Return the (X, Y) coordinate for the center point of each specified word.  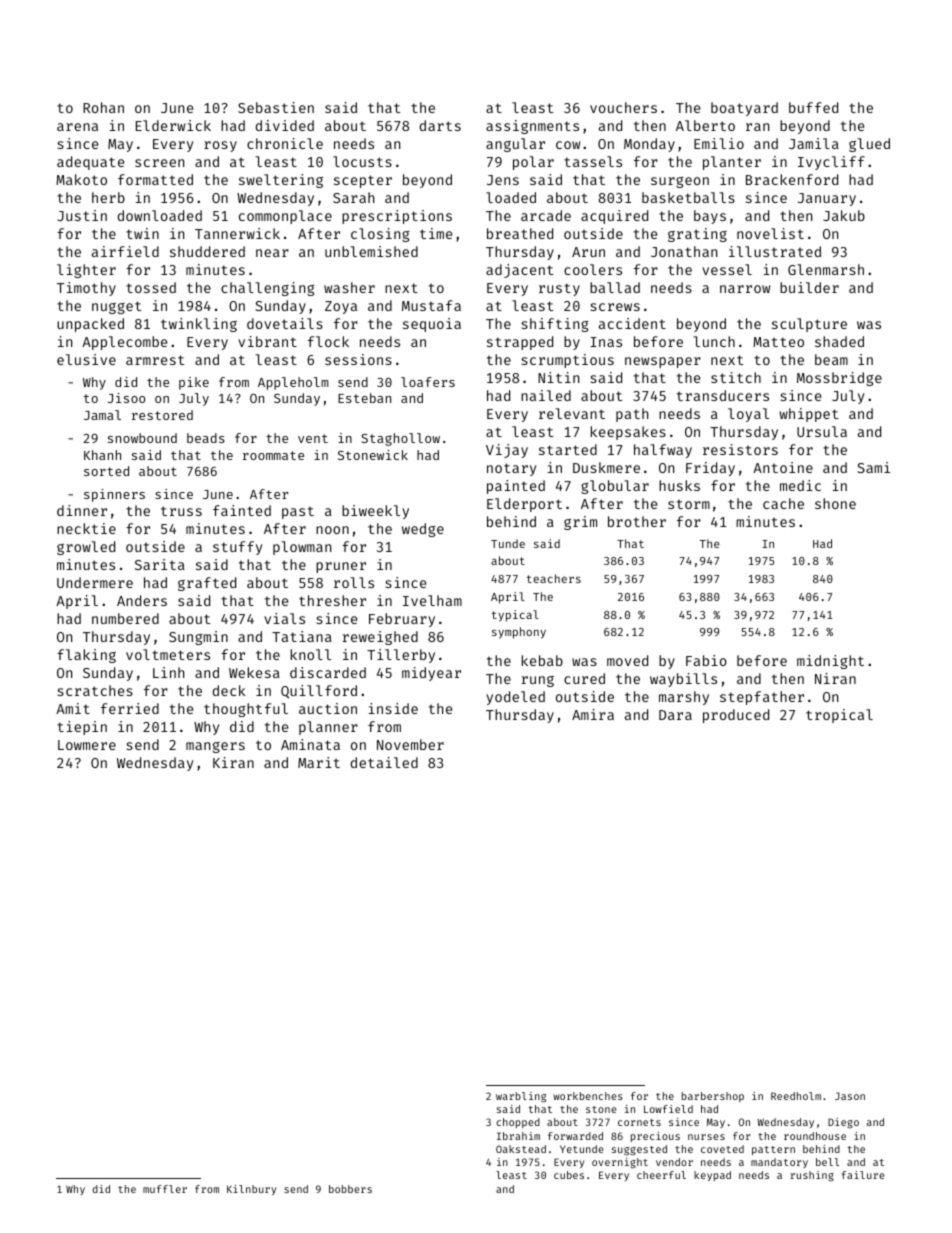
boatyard (744, 109)
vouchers (623, 107)
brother (637, 521)
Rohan (103, 107)
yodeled (515, 698)
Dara (675, 715)
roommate (273, 455)
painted (516, 487)
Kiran (233, 762)
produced (736, 716)
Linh (168, 672)
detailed (384, 762)
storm (689, 504)
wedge (423, 530)
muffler (165, 1189)
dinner (82, 510)
